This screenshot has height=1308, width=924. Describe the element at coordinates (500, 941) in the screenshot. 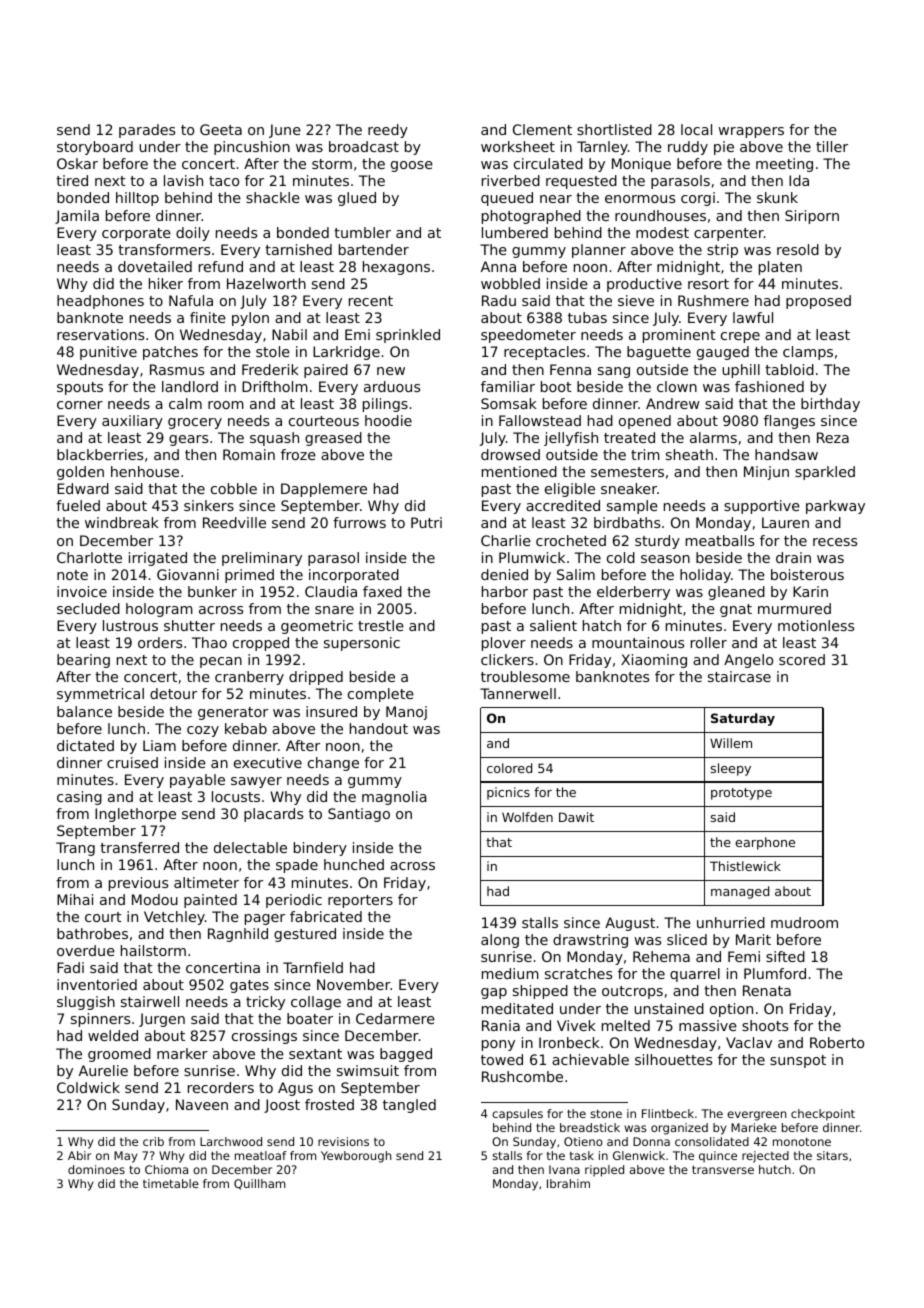

I see `along` at that location.
